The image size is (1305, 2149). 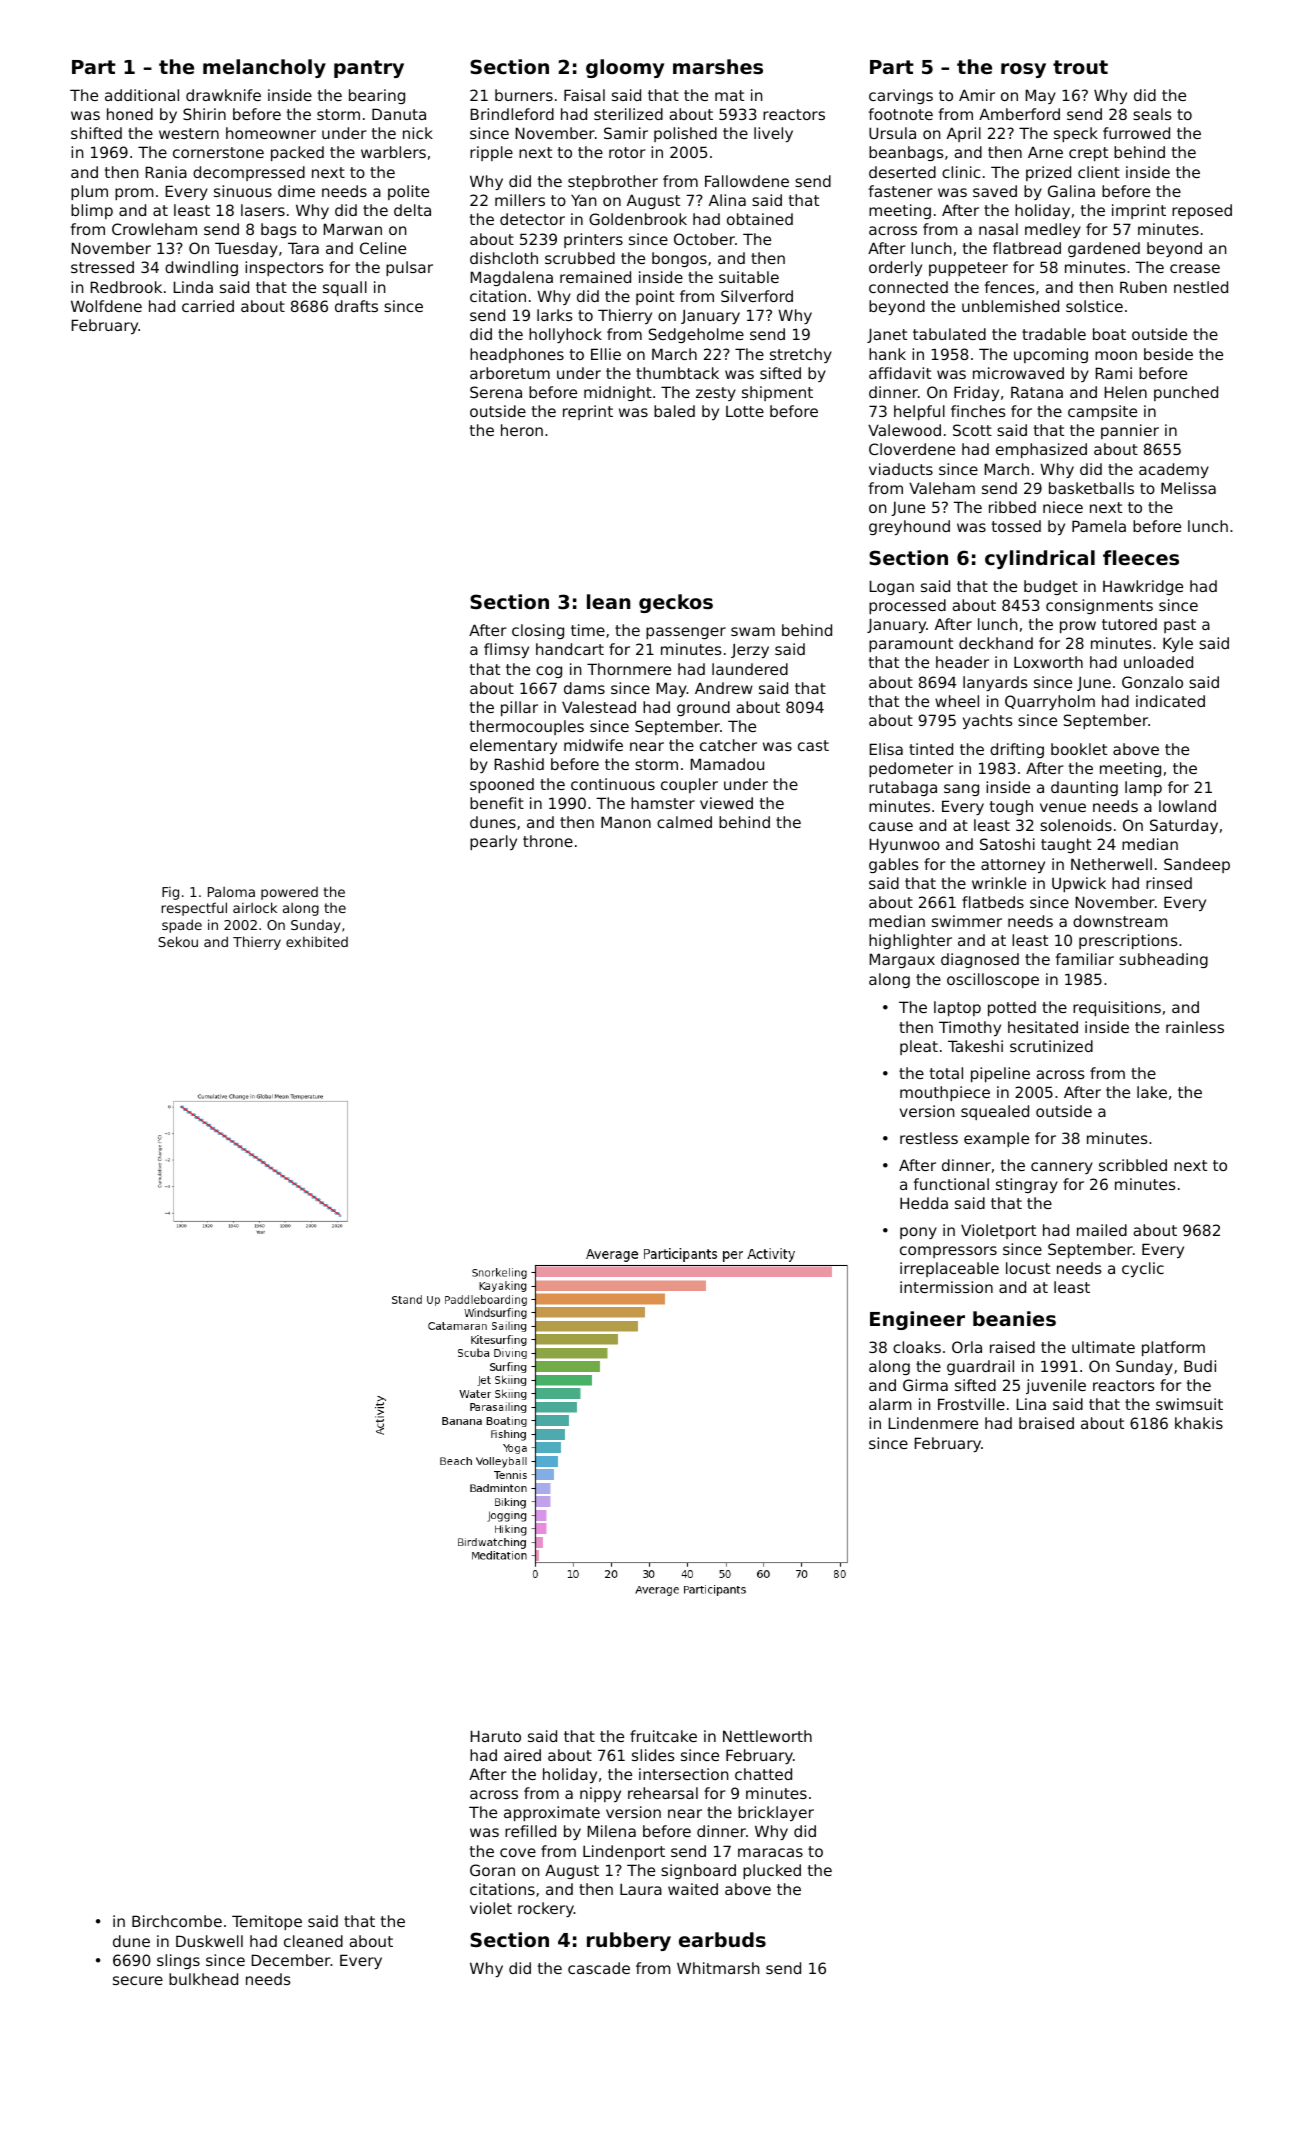 I want to click on alarm, so click(x=890, y=1404).
